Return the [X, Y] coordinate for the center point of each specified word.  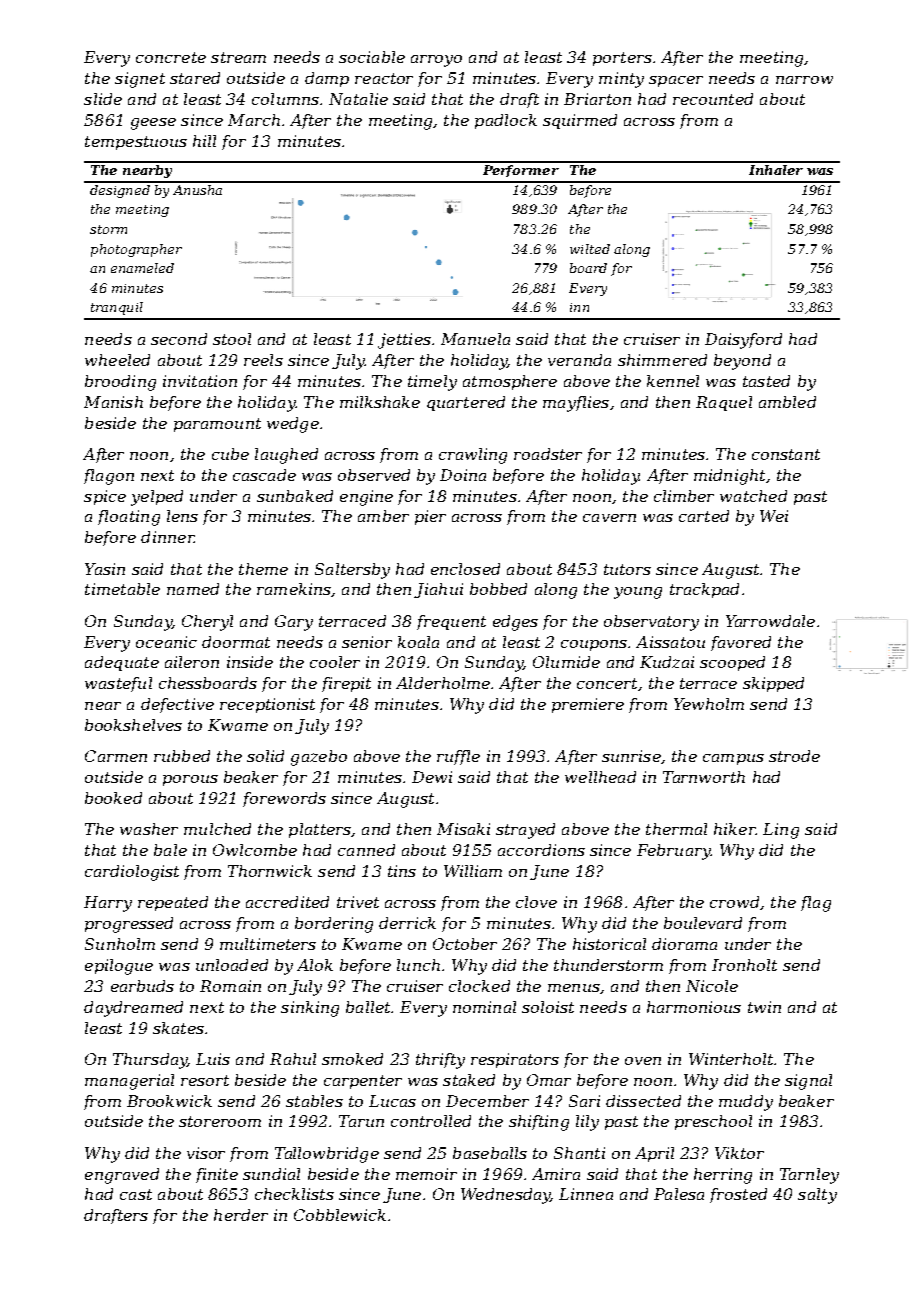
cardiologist [132, 873]
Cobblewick [340, 1215]
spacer [676, 81]
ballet [369, 1007]
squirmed [580, 121]
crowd [734, 902]
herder [241, 1215]
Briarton [597, 99]
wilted [590, 249]
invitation [200, 381]
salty [817, 1196]
